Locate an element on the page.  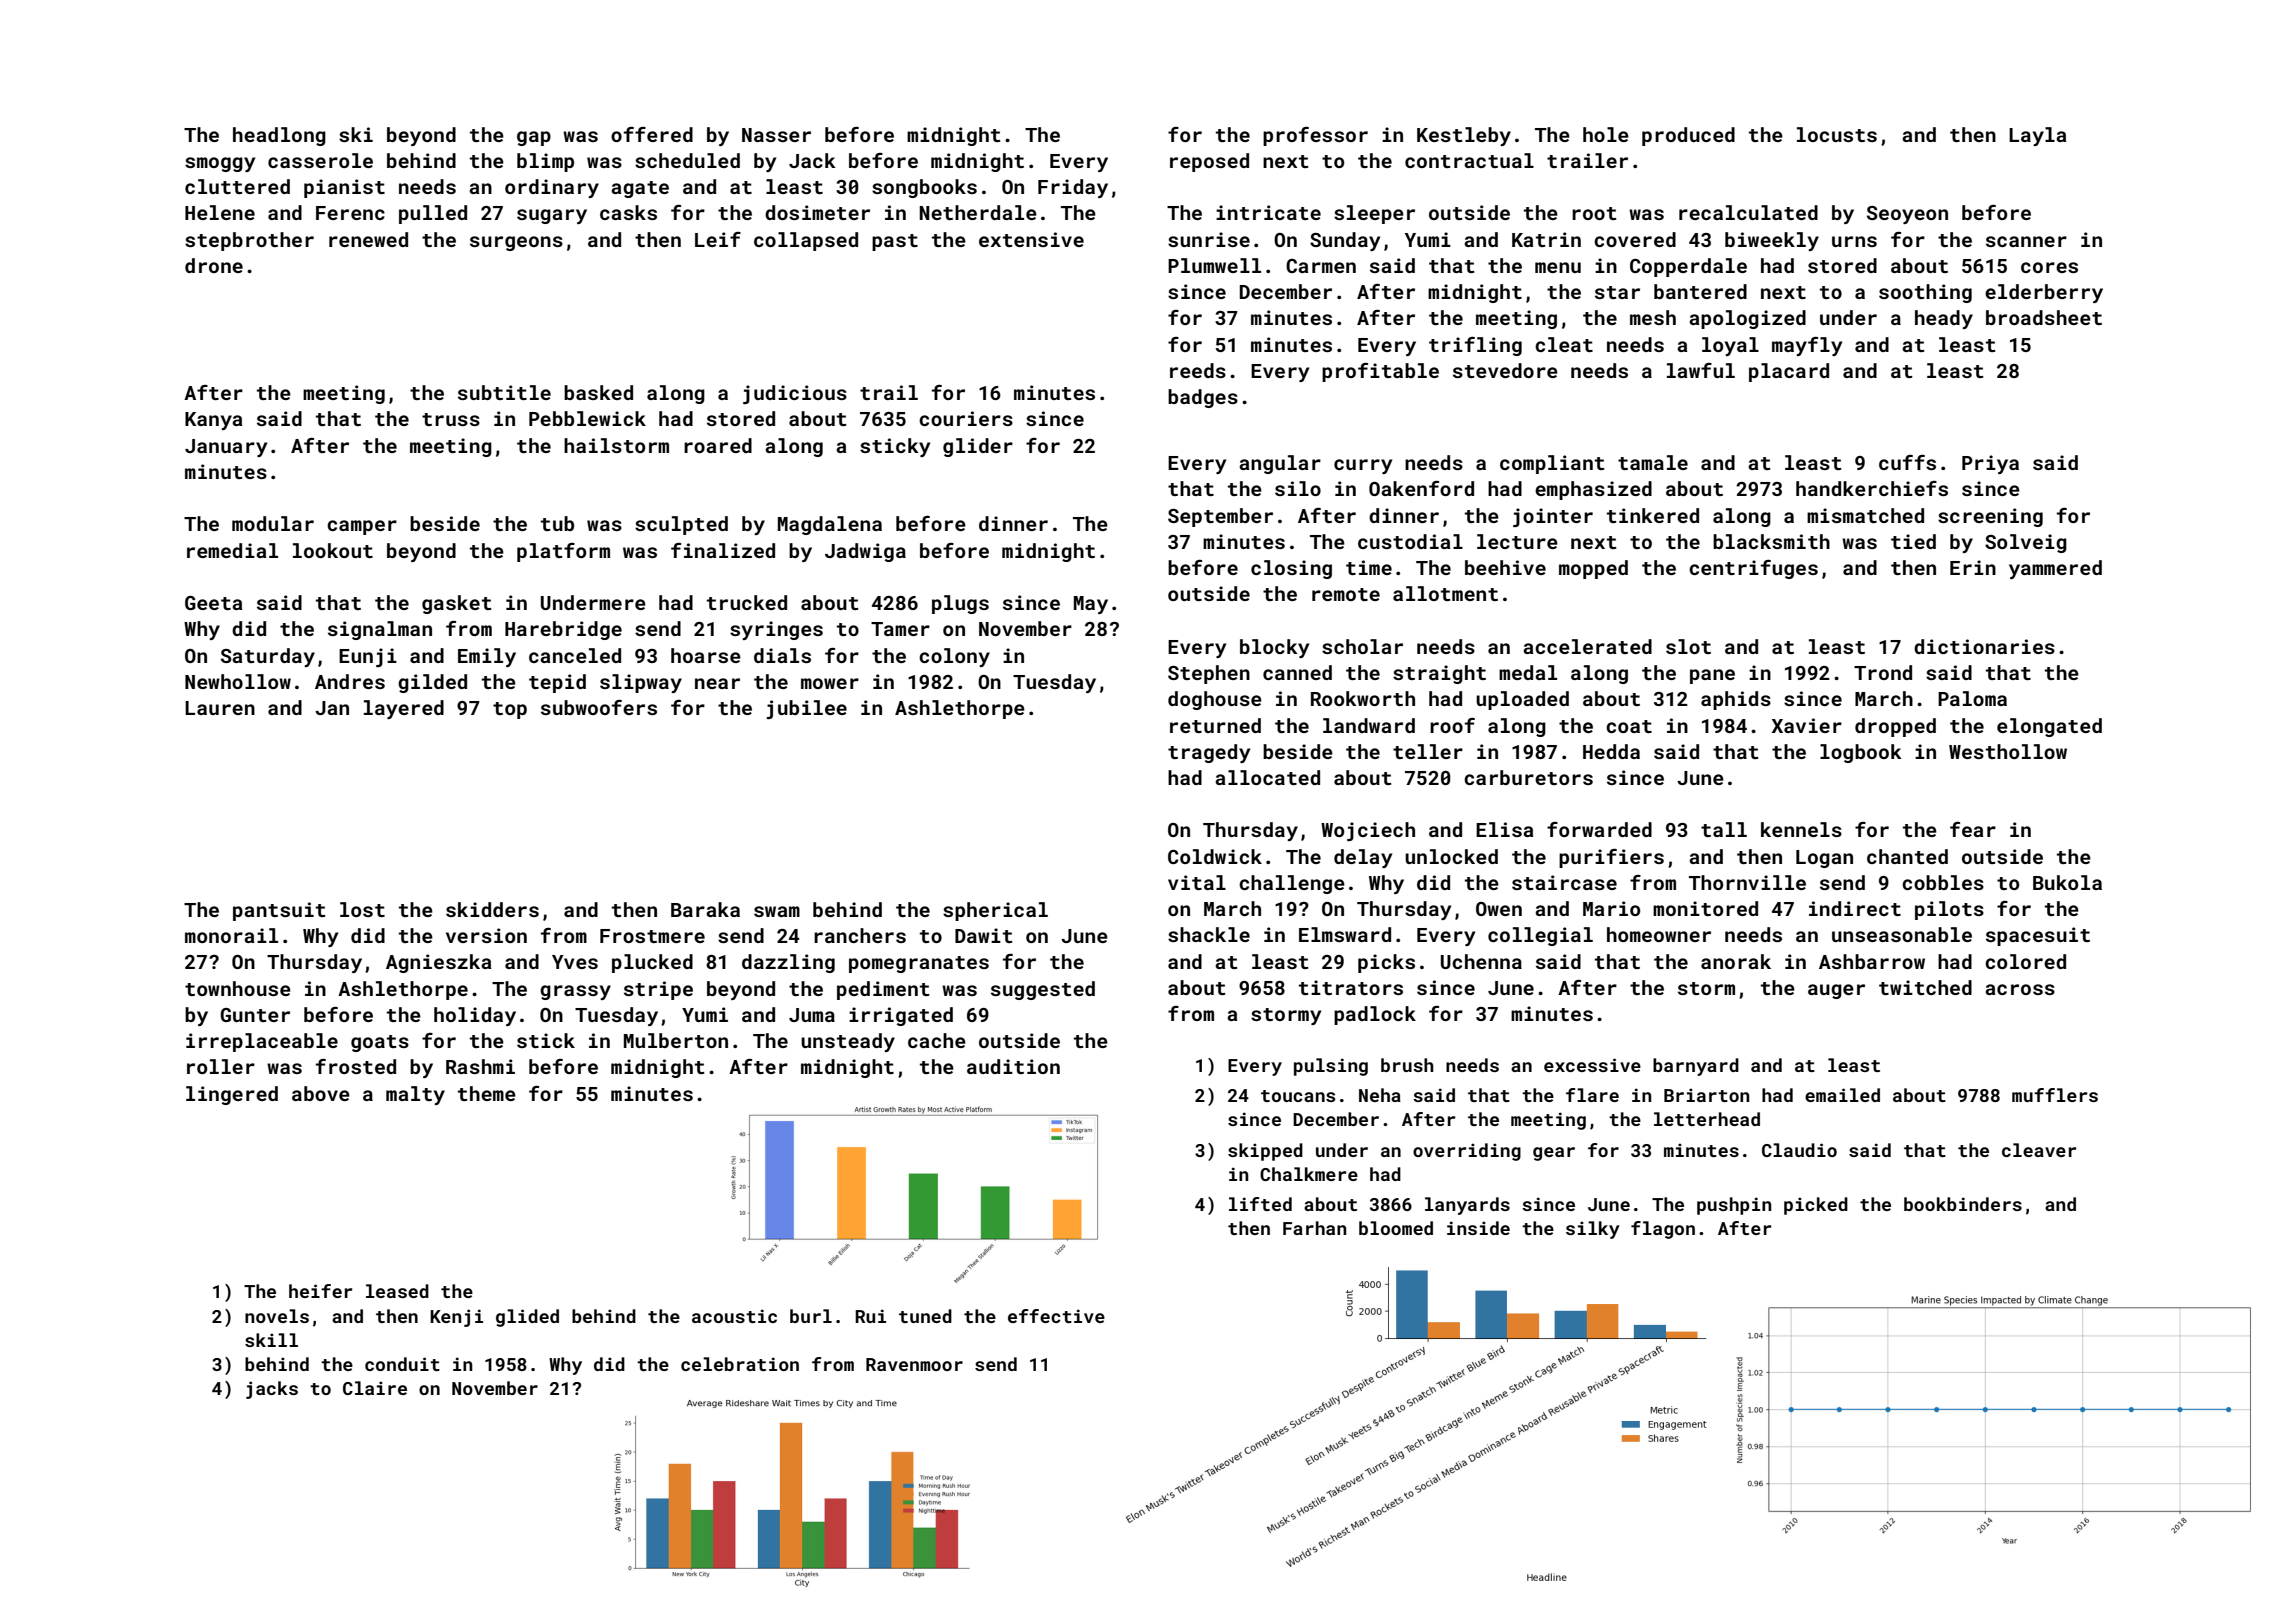
glider is located at coordinates (978, 447).
